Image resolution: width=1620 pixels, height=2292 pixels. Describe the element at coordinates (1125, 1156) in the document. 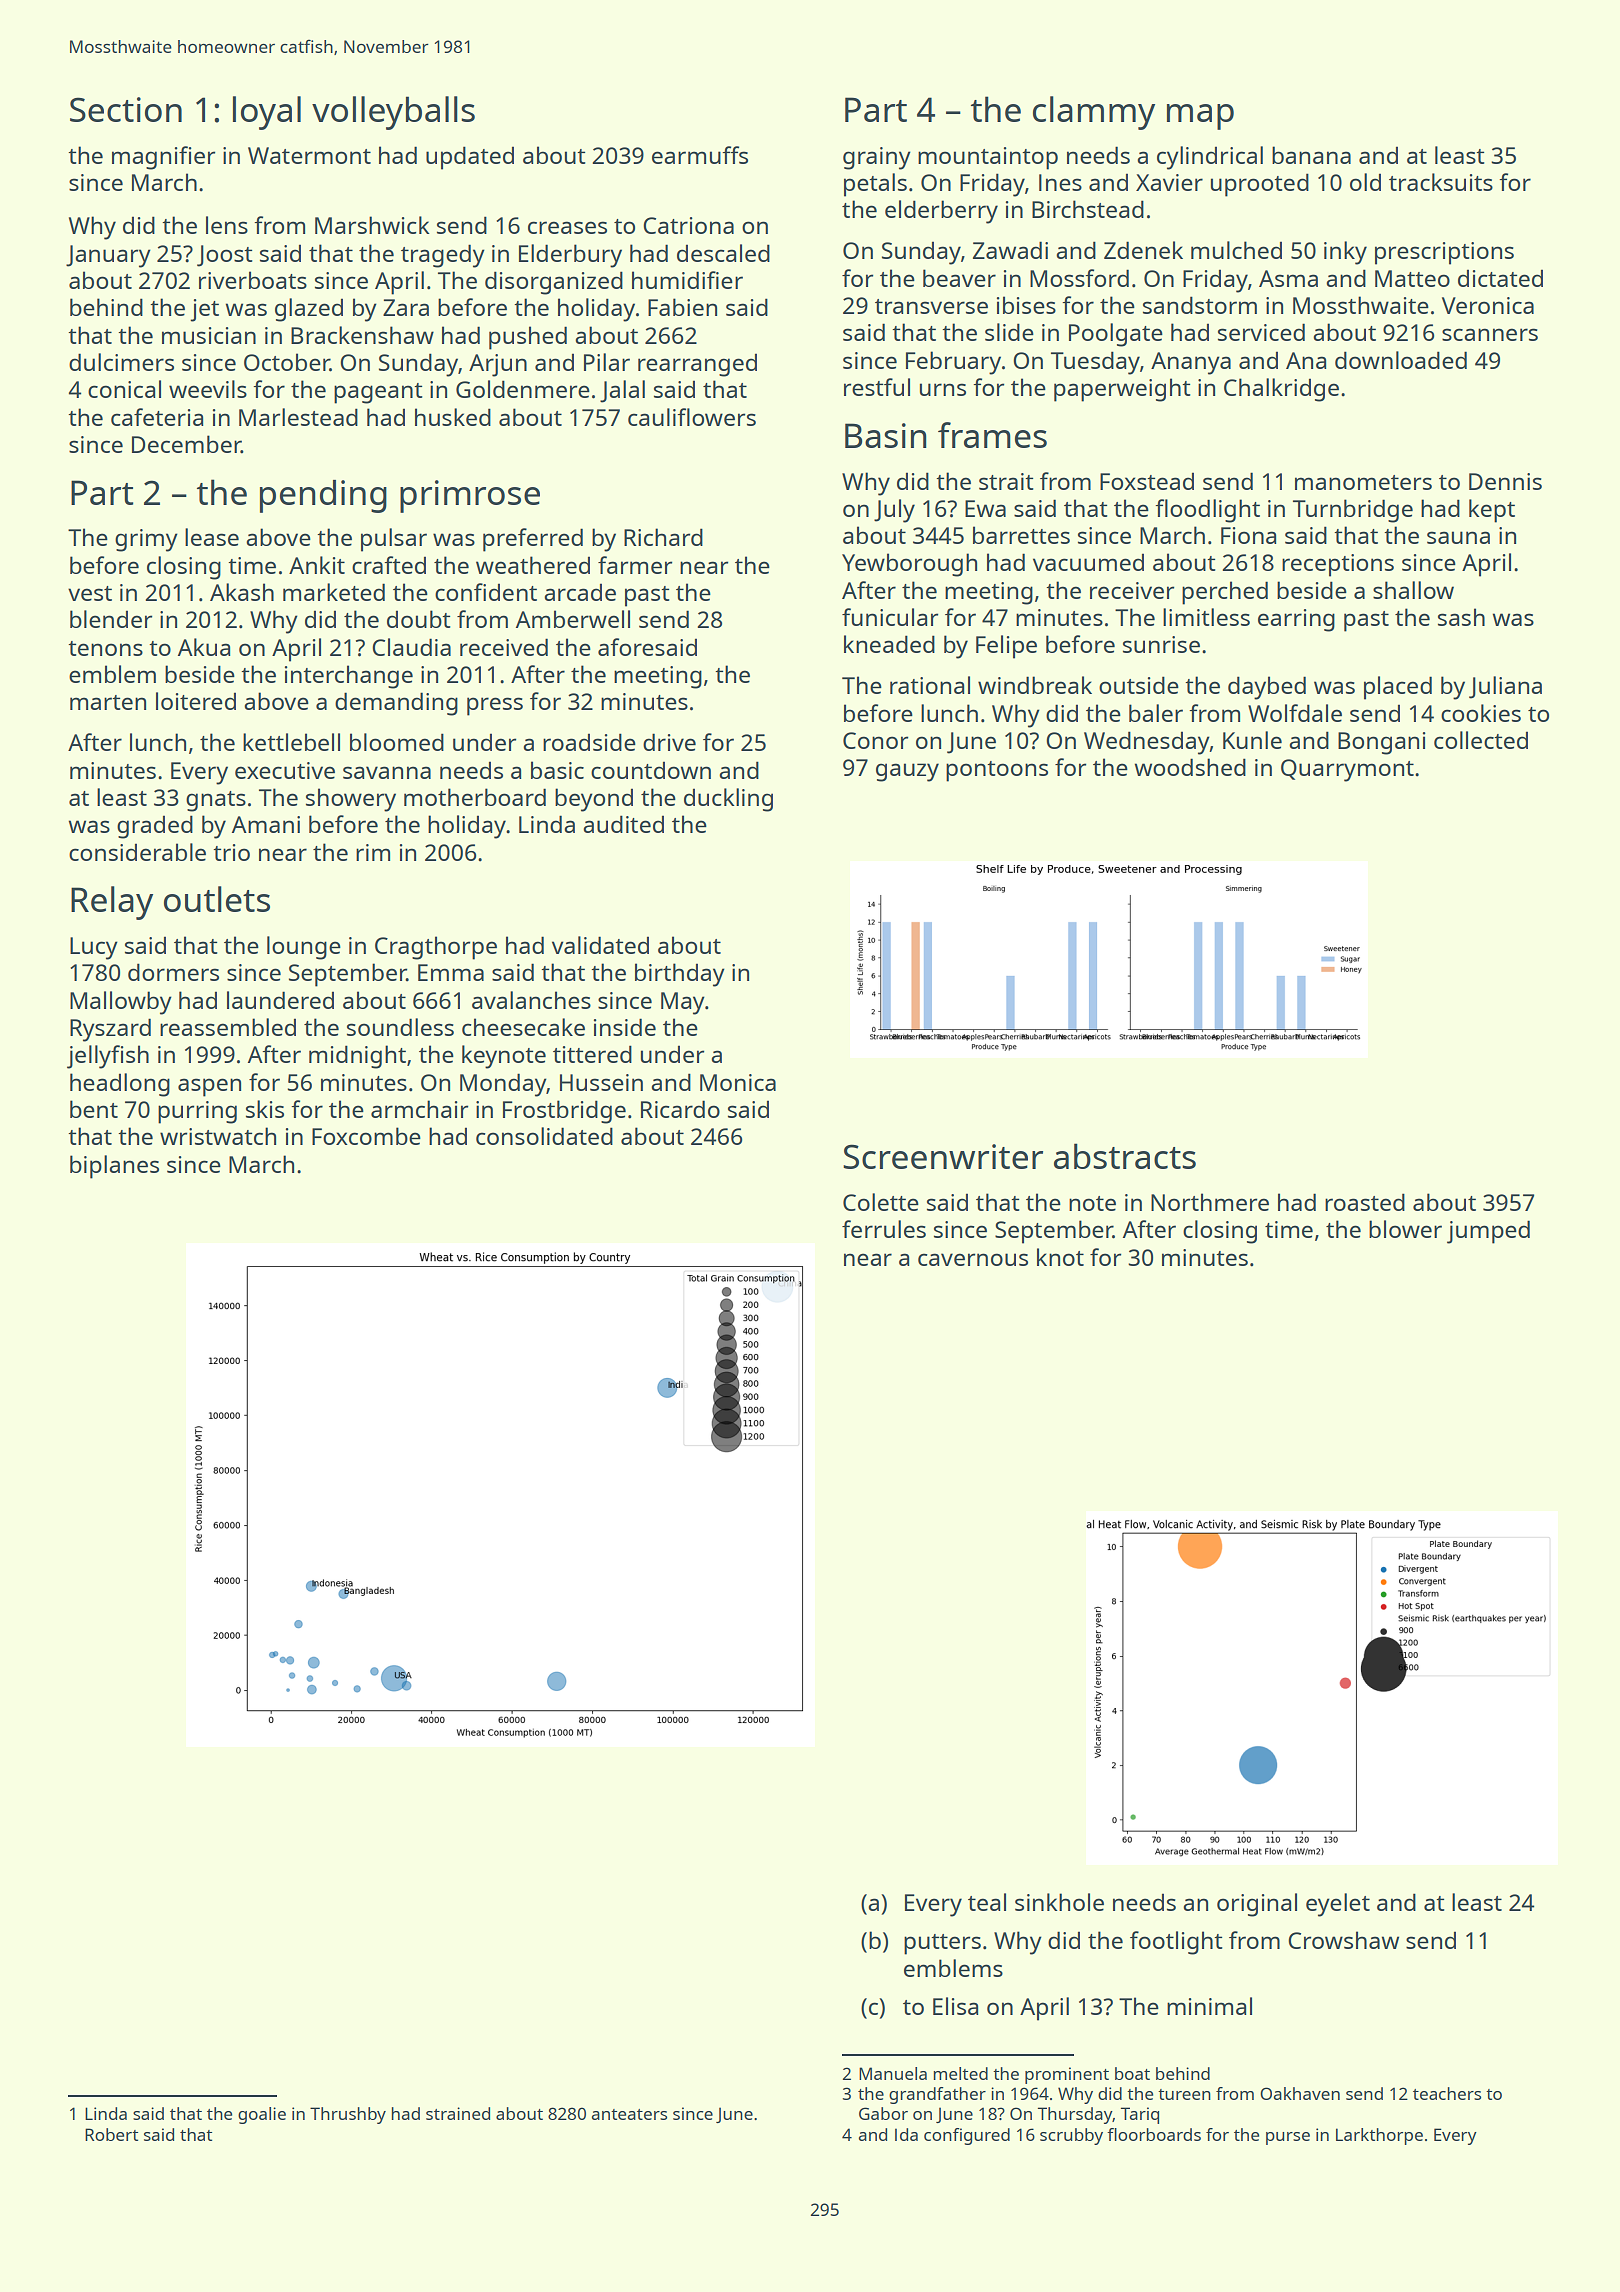

I see `abstracts` at that location.
